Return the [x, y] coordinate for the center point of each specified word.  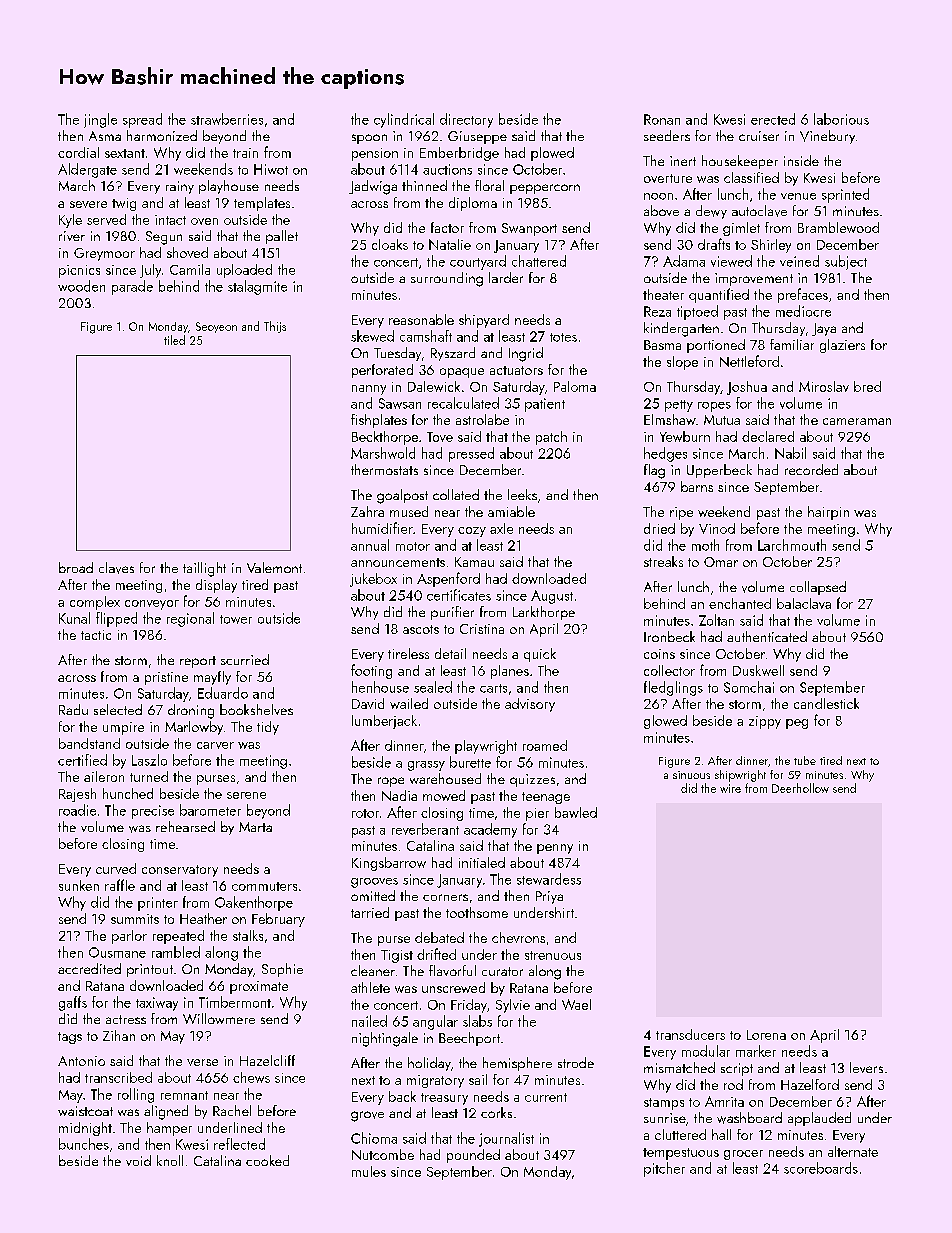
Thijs [275, 327]
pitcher [664, 1169]
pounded [473, 1156]
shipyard [484, 321]
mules [369, 1171]
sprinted [845, 195]
